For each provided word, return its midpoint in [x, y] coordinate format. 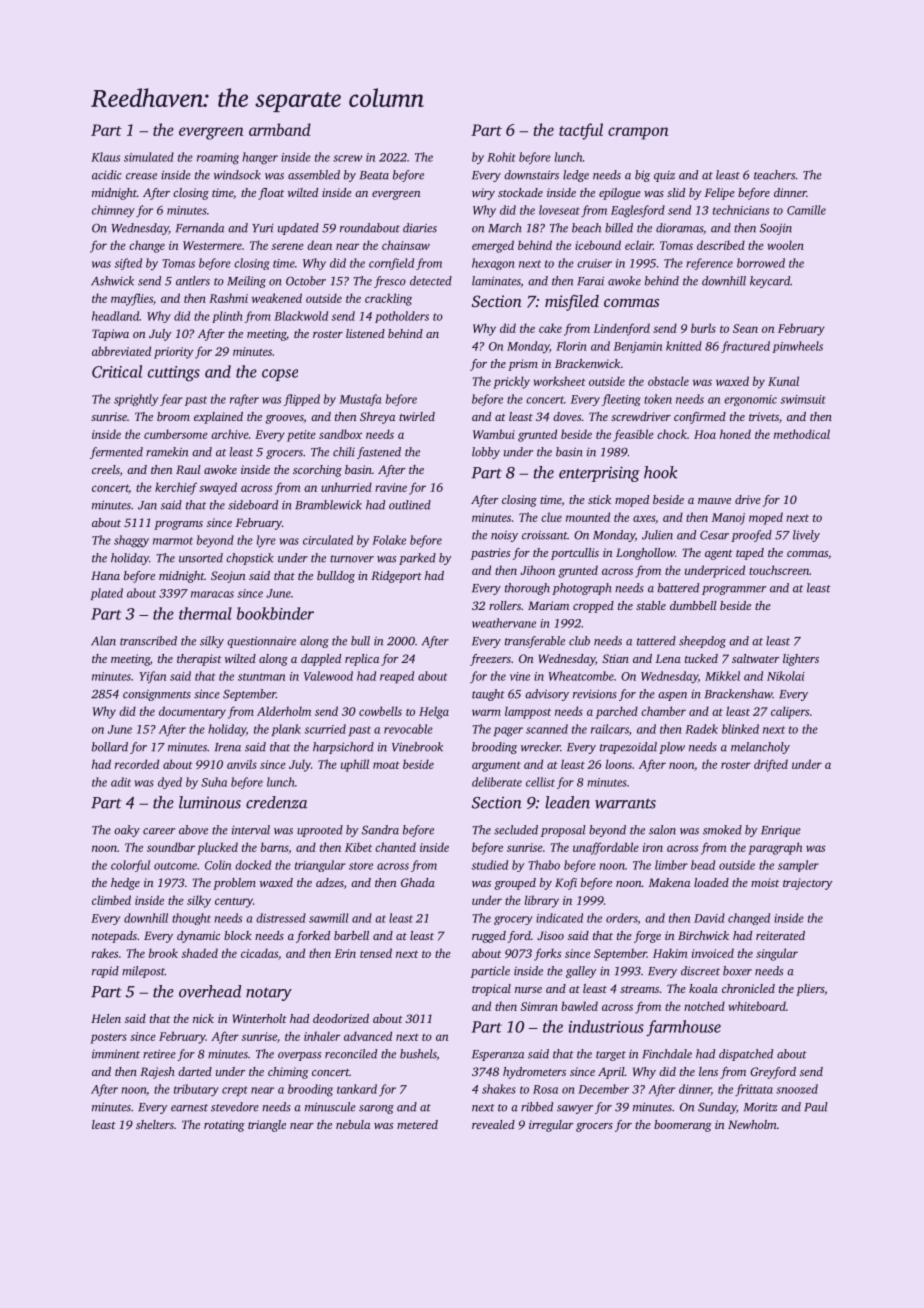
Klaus [105, 157]
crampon [638, 133]
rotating [224, 1126]
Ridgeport [396, 577]
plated [107, 594]
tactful [581, 131]
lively [806, 536]
